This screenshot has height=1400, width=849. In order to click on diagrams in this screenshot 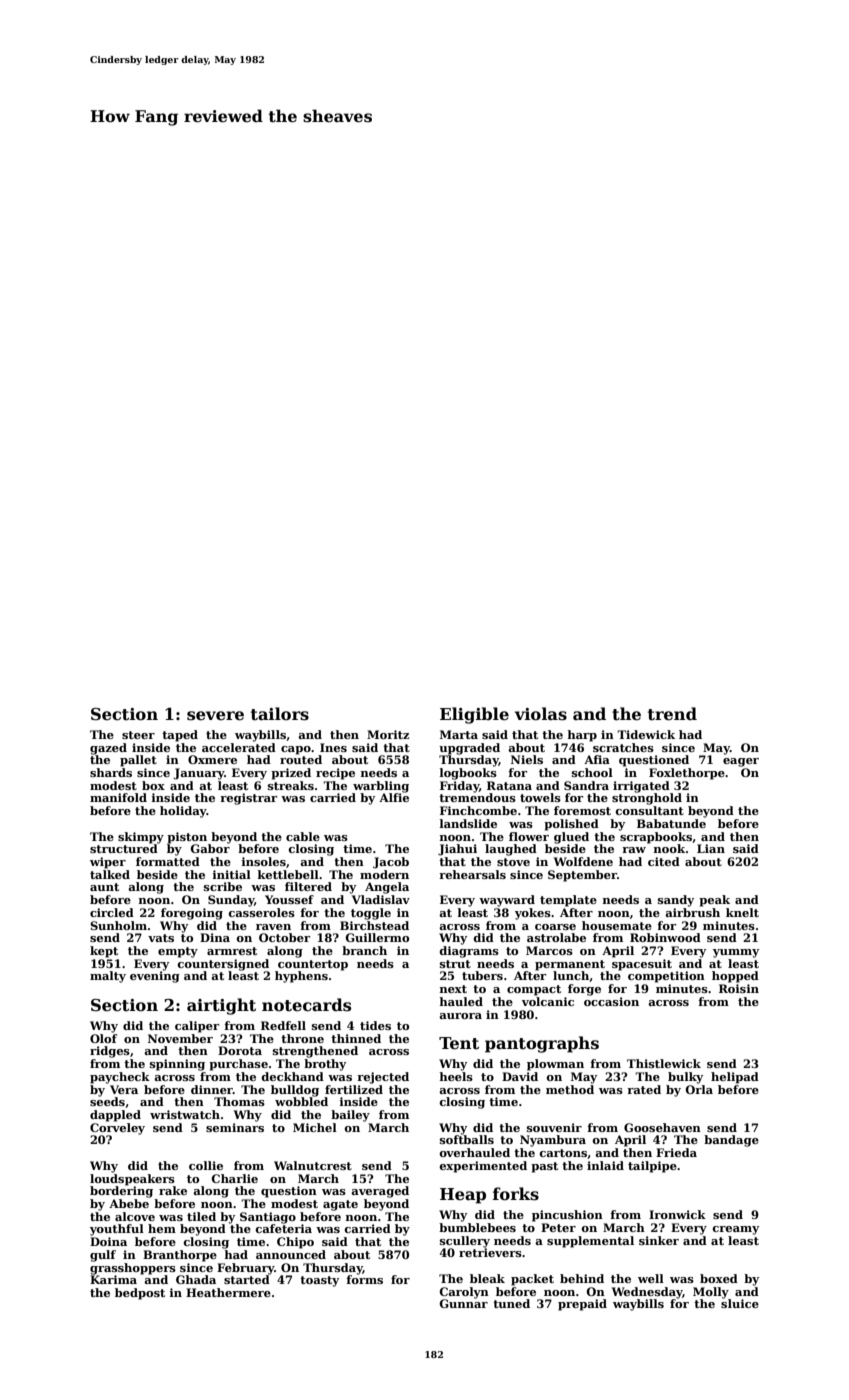, I will do `click(469, 952)`.
